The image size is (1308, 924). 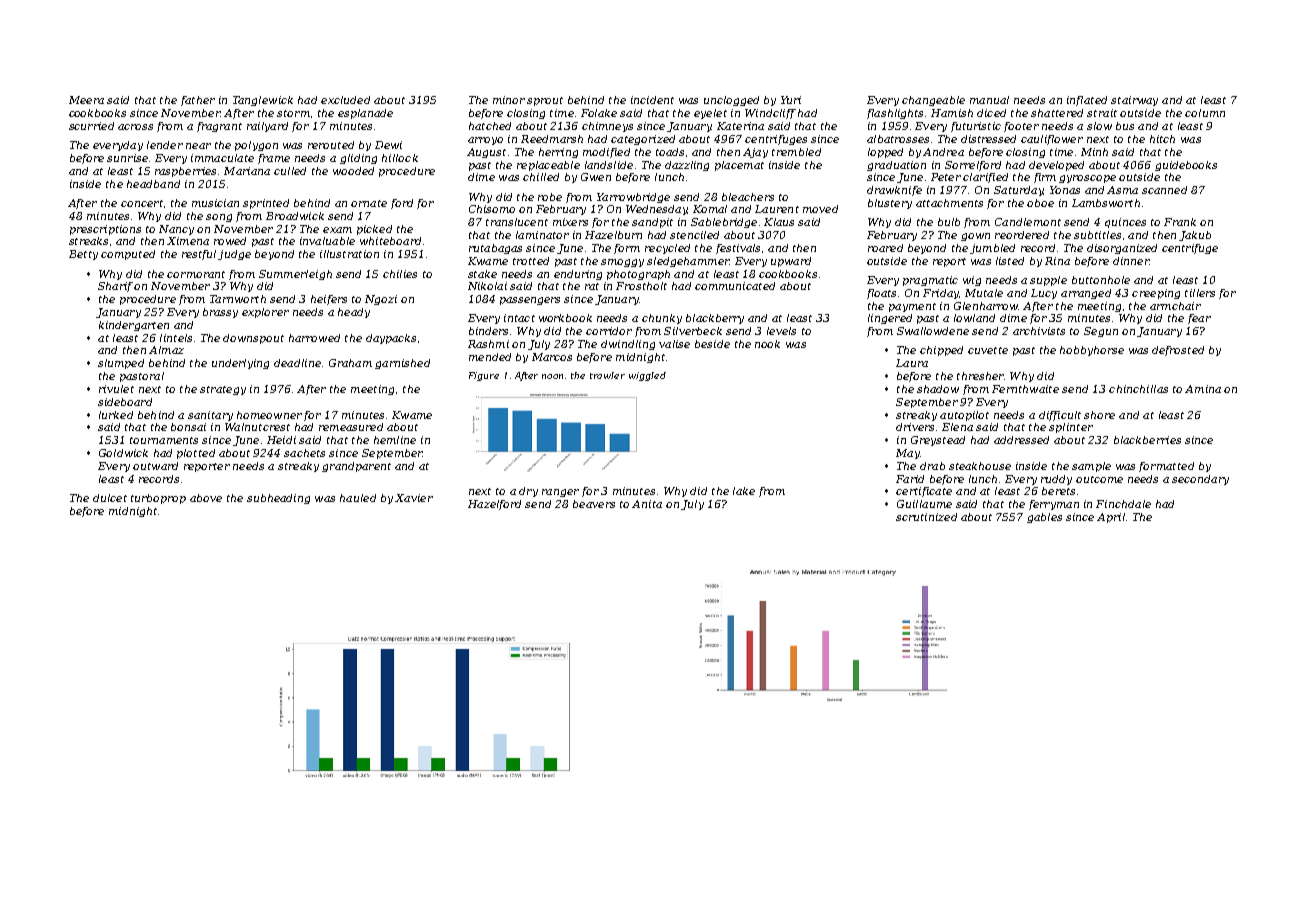 I want to click on Gwen, so click(x=596, y=177).
